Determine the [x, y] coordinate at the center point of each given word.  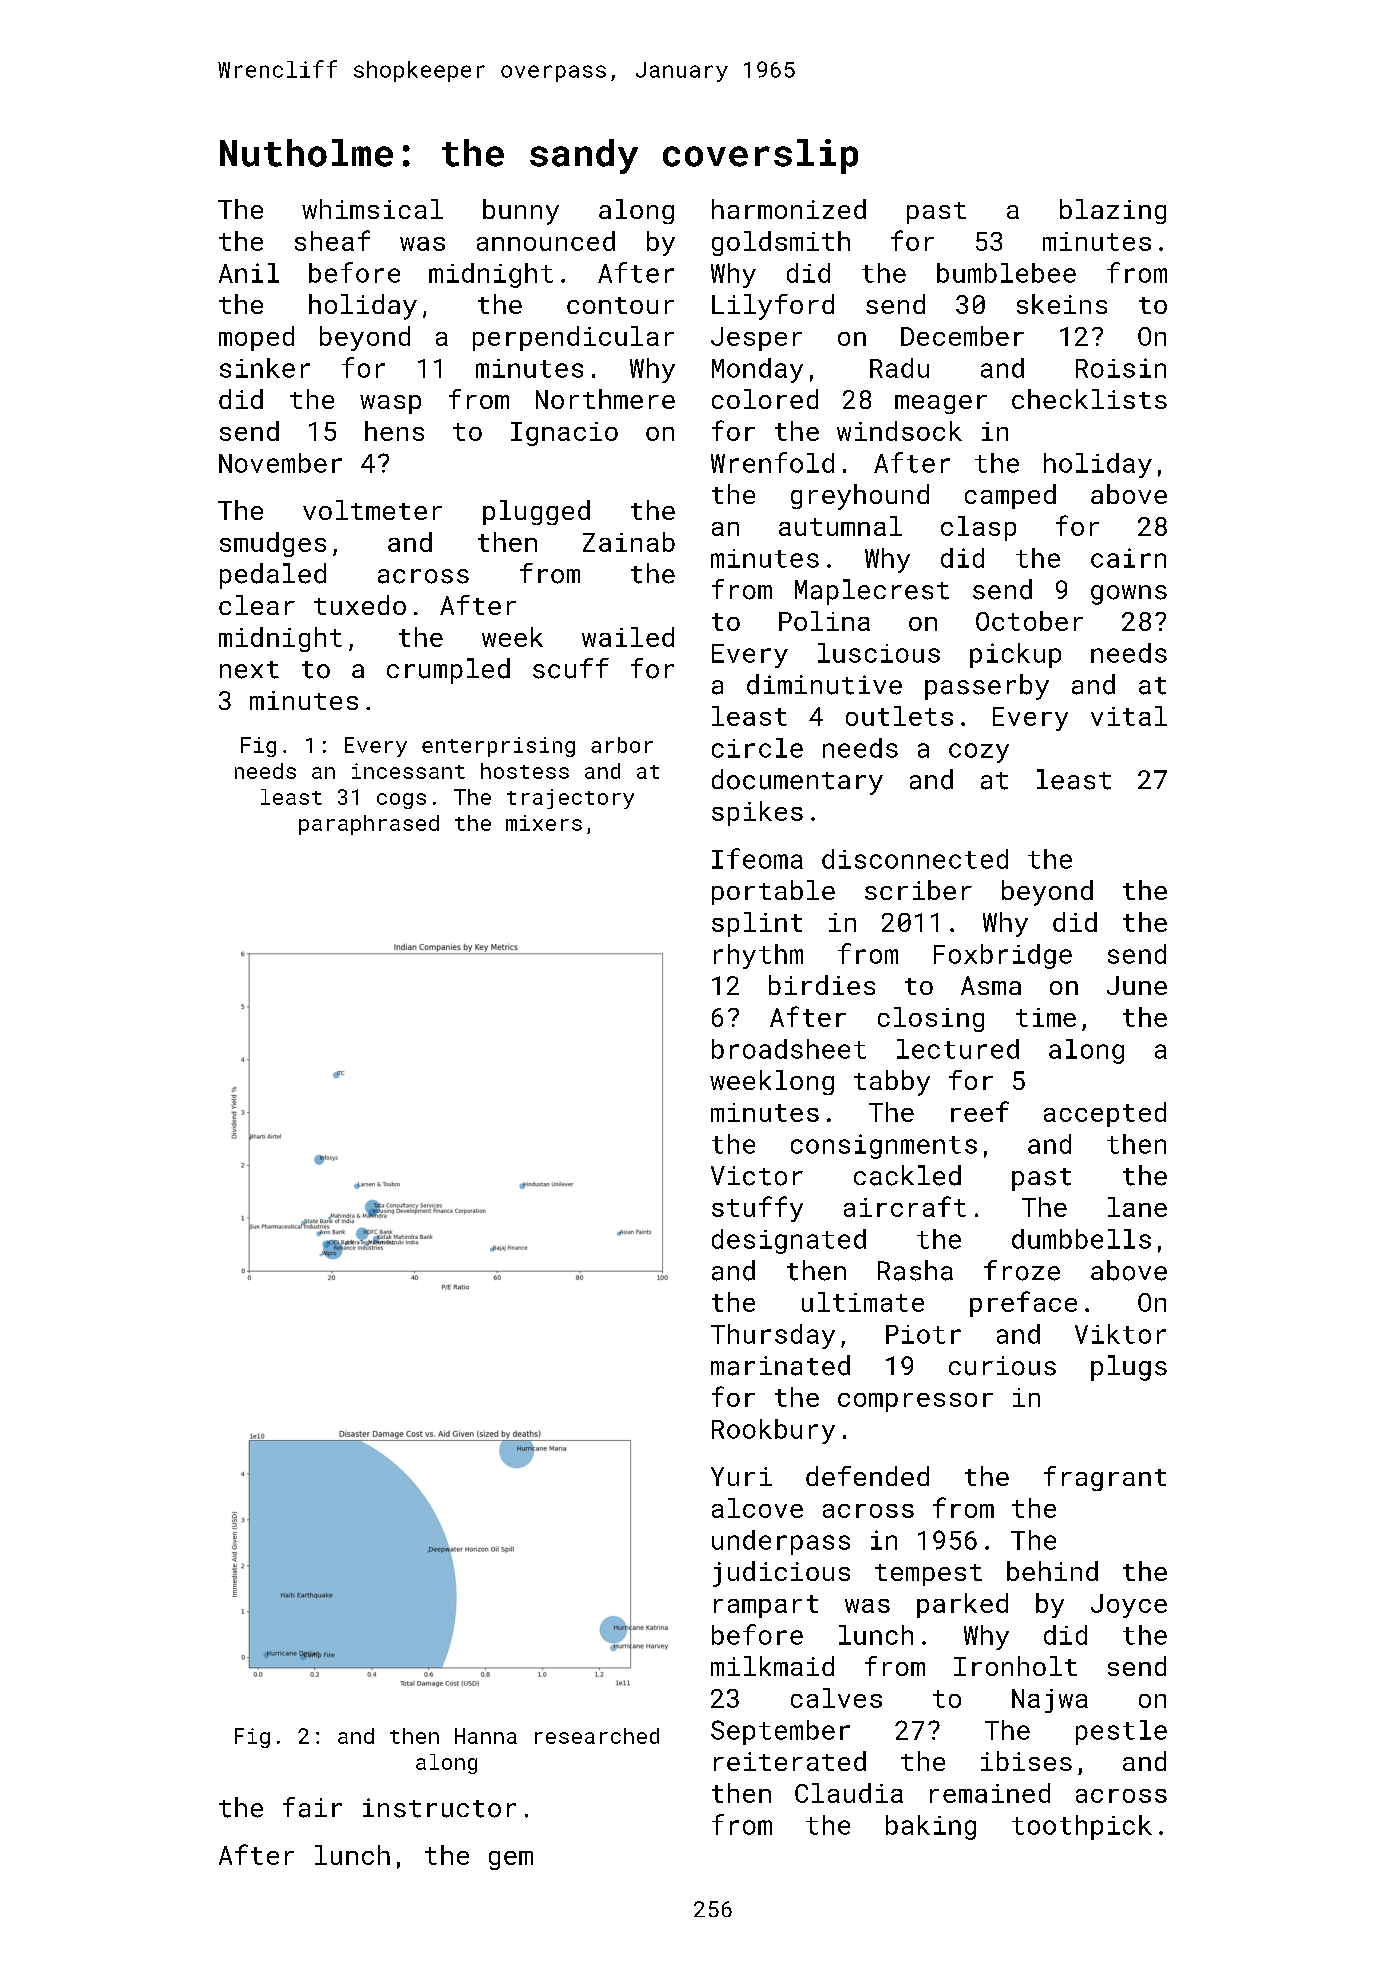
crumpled [448, 671]
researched [597, 1736]
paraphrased [369, 825]
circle [757, 748]
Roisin [1121, 368]
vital [1129, 716]
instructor [439, 1808]
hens [394, 431]
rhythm [758, 956]
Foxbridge [1003, 956]
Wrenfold [772, 462]
